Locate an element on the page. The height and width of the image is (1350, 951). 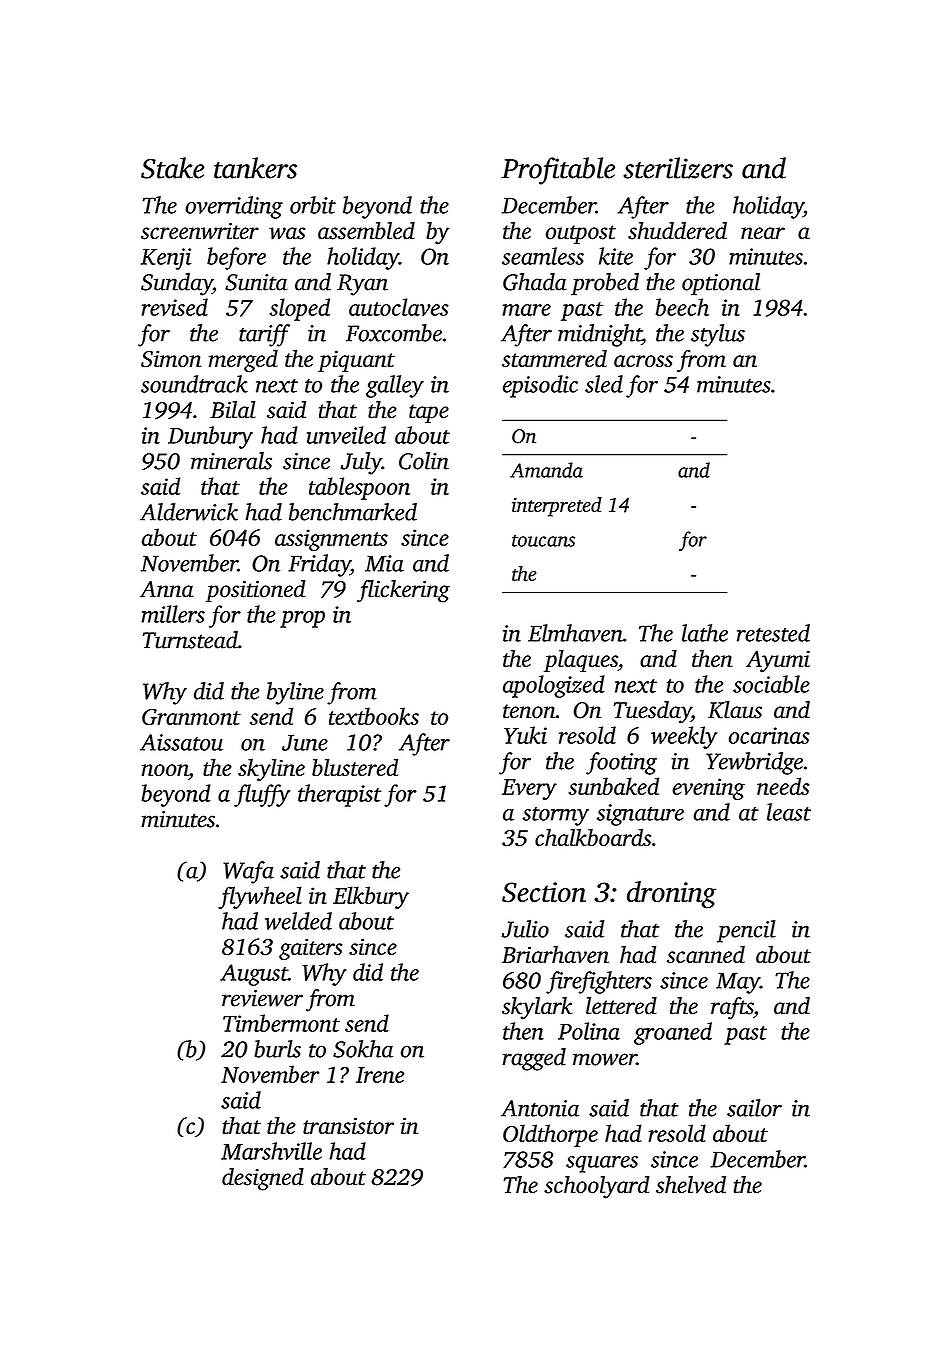
gaiters is located at coordinates (311, 949).
